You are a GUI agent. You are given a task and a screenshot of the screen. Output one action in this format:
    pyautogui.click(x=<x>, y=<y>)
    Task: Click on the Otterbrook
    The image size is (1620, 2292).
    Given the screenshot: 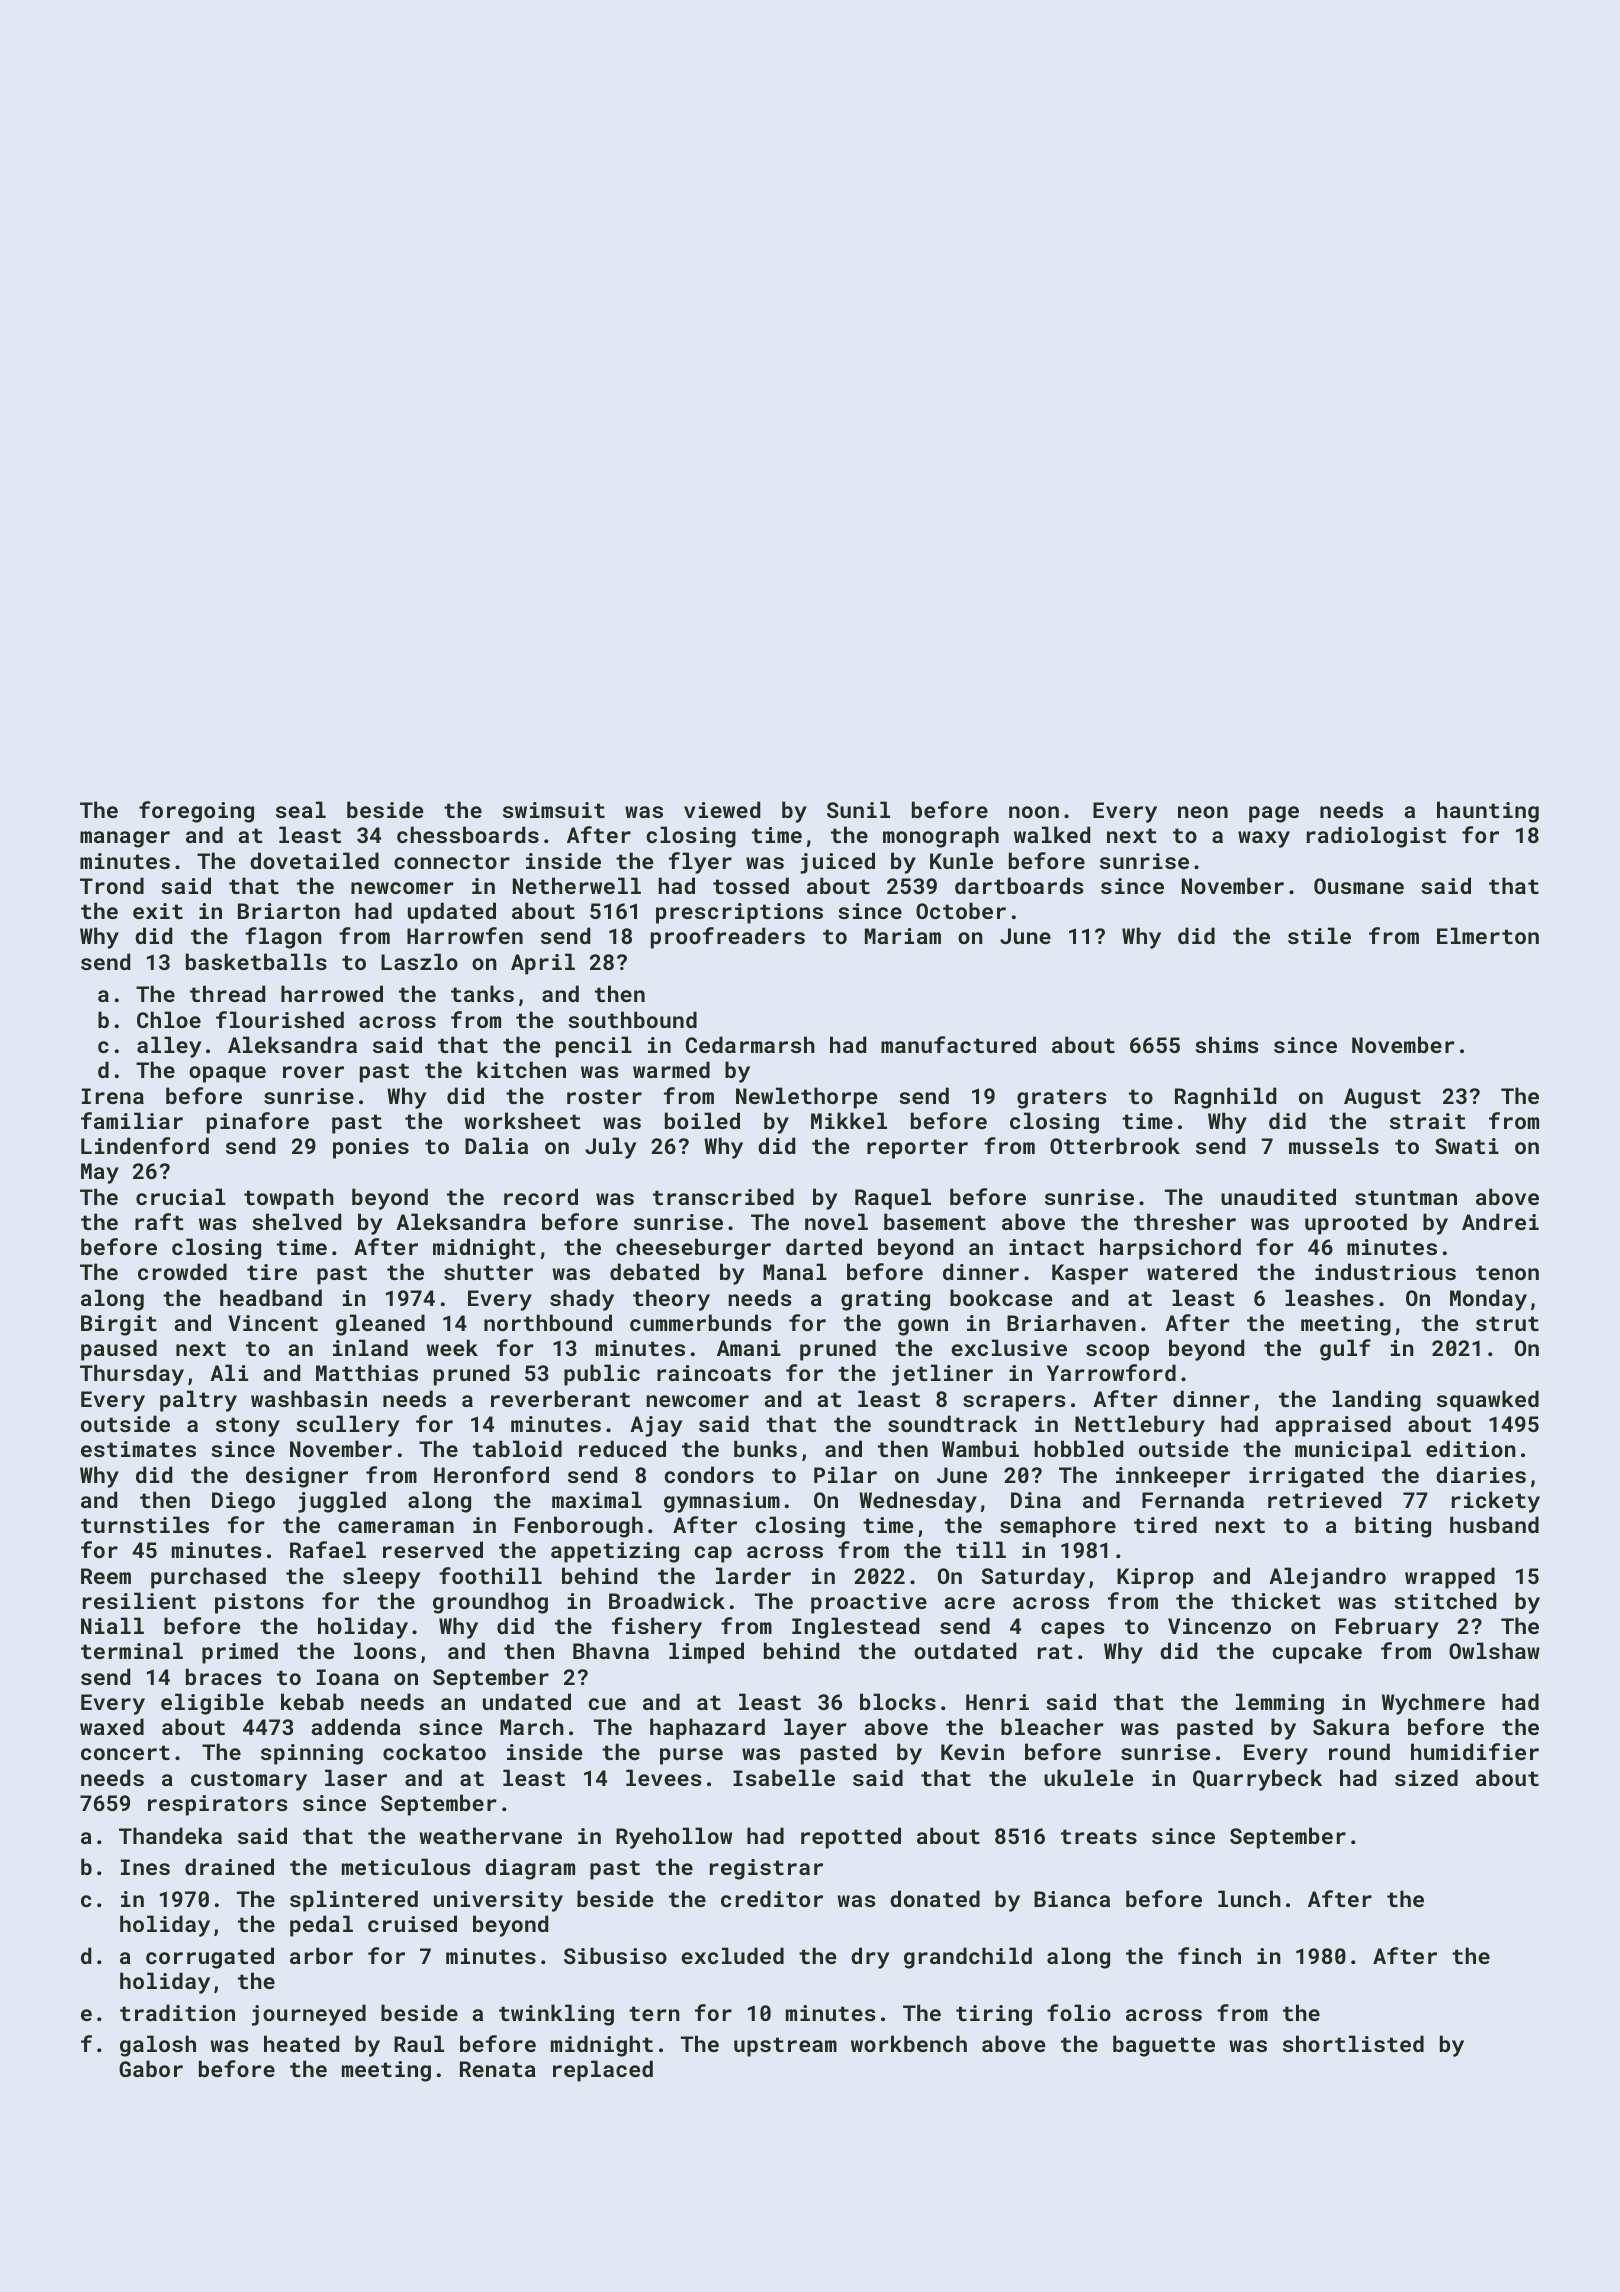 What is the action you would take?
    pyautogui.click(x=1115, y=1145)
